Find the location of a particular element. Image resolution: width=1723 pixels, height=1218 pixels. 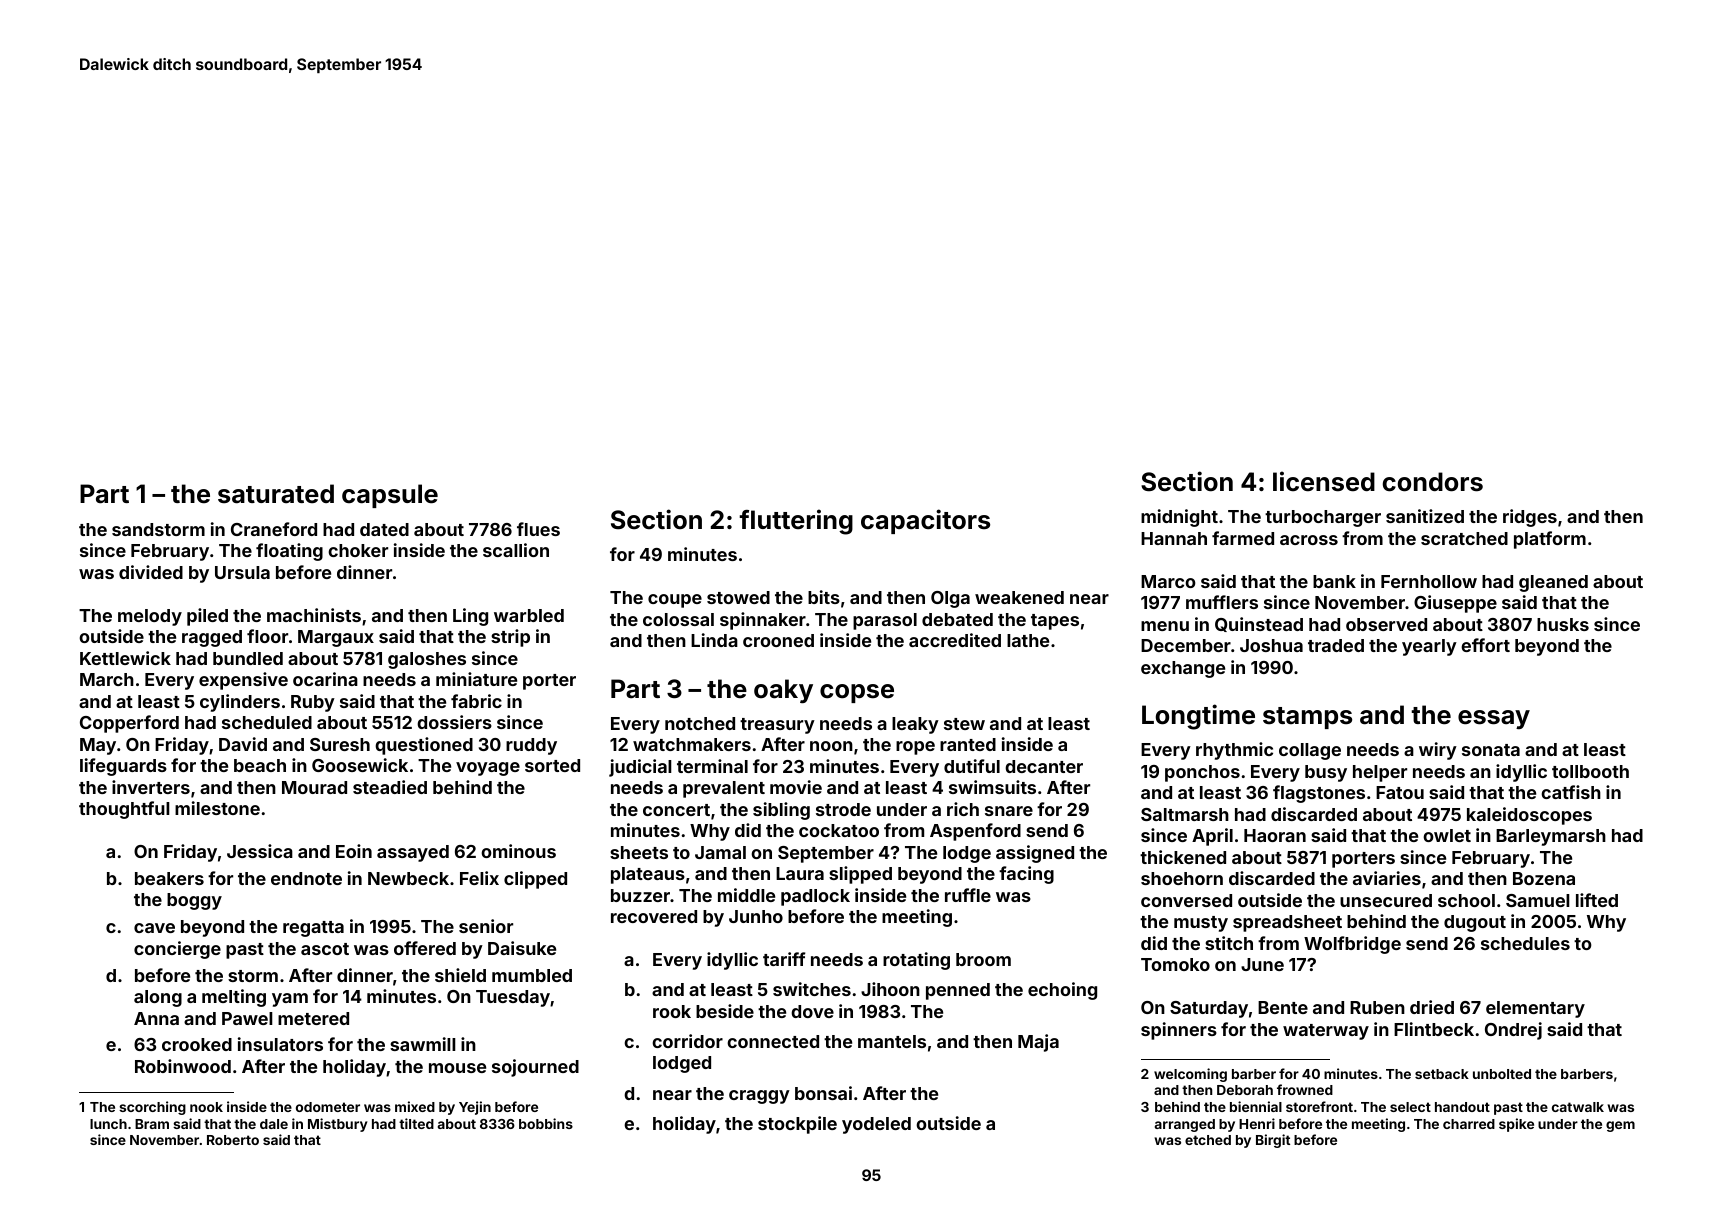

copse is located at coordinates (857, 693).
